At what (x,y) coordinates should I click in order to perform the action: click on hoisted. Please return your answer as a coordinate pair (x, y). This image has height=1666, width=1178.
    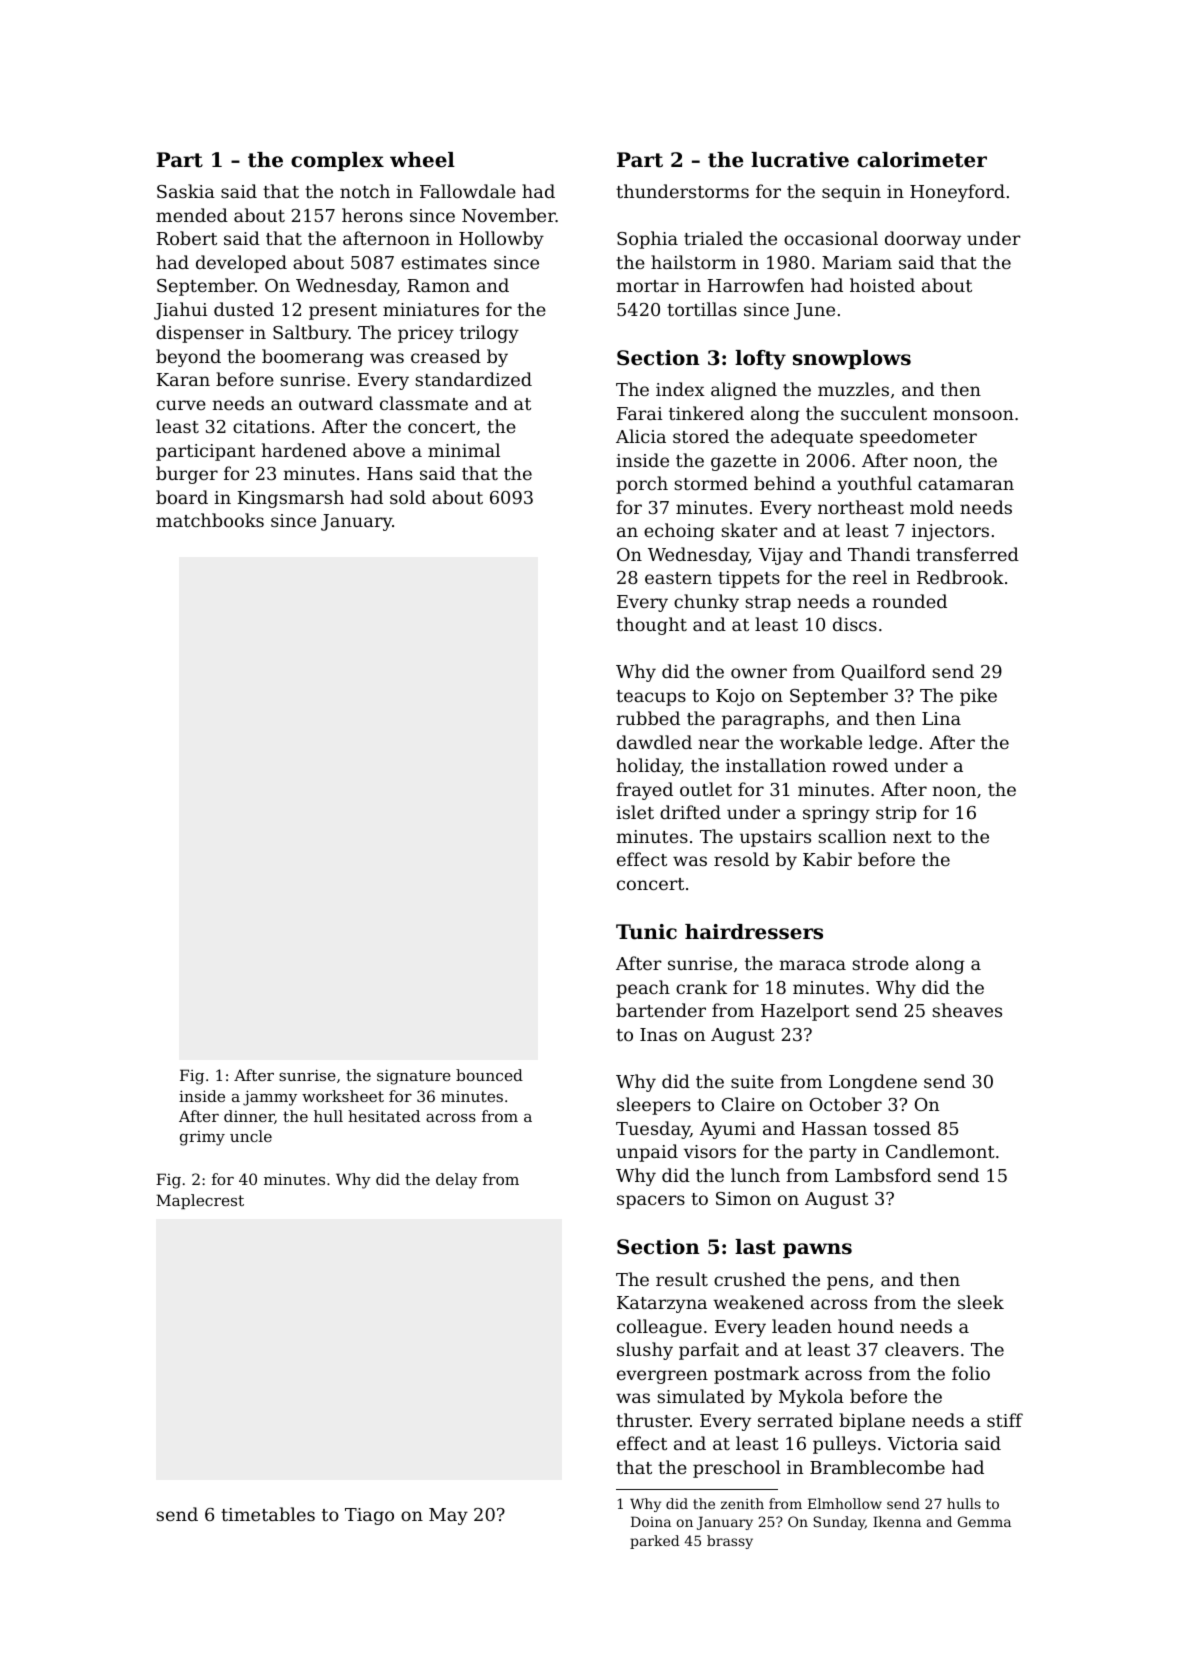
    Looking at the image, I should click on (882, 285).
